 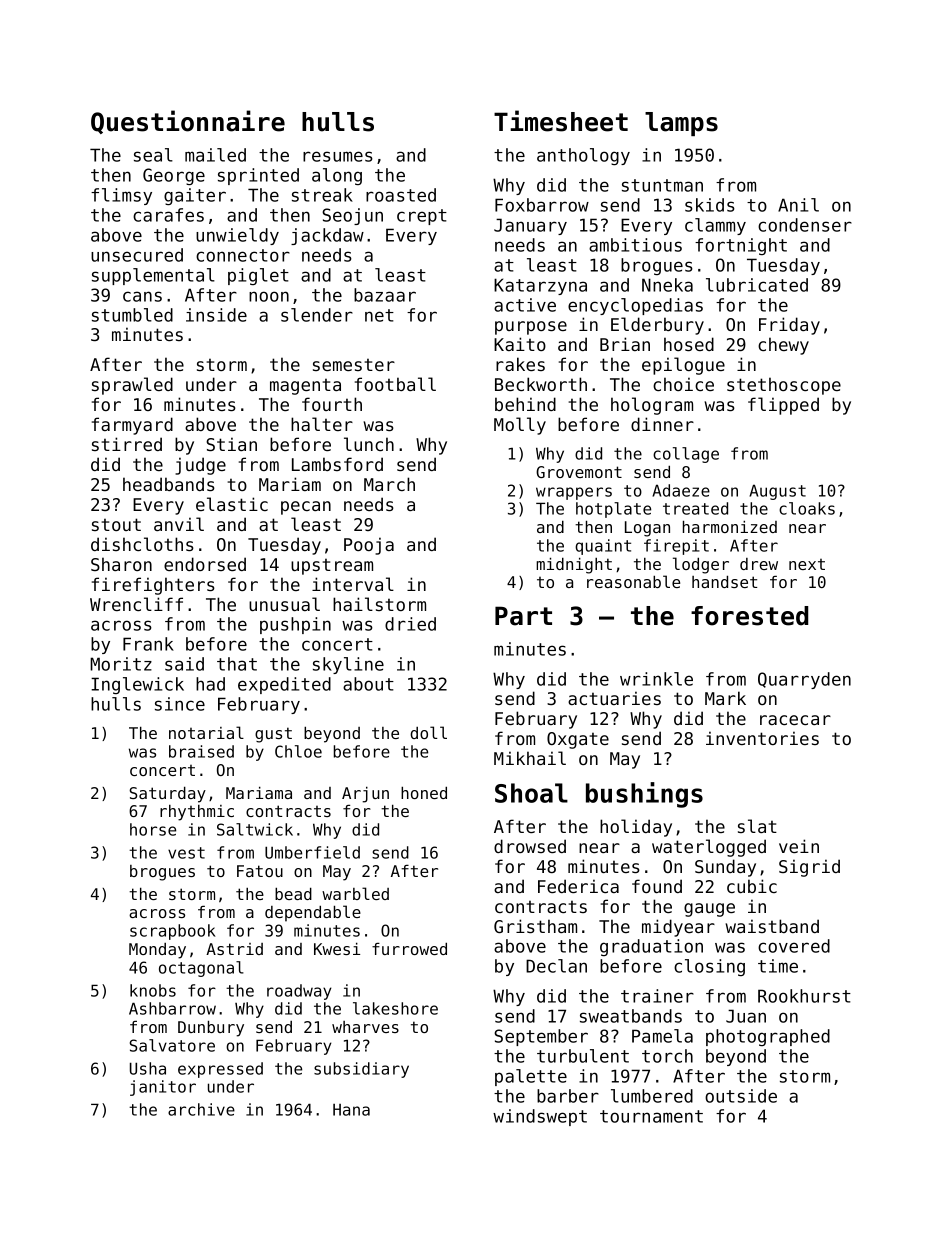 I want to click on outside, so click(x=741, y=1096).
